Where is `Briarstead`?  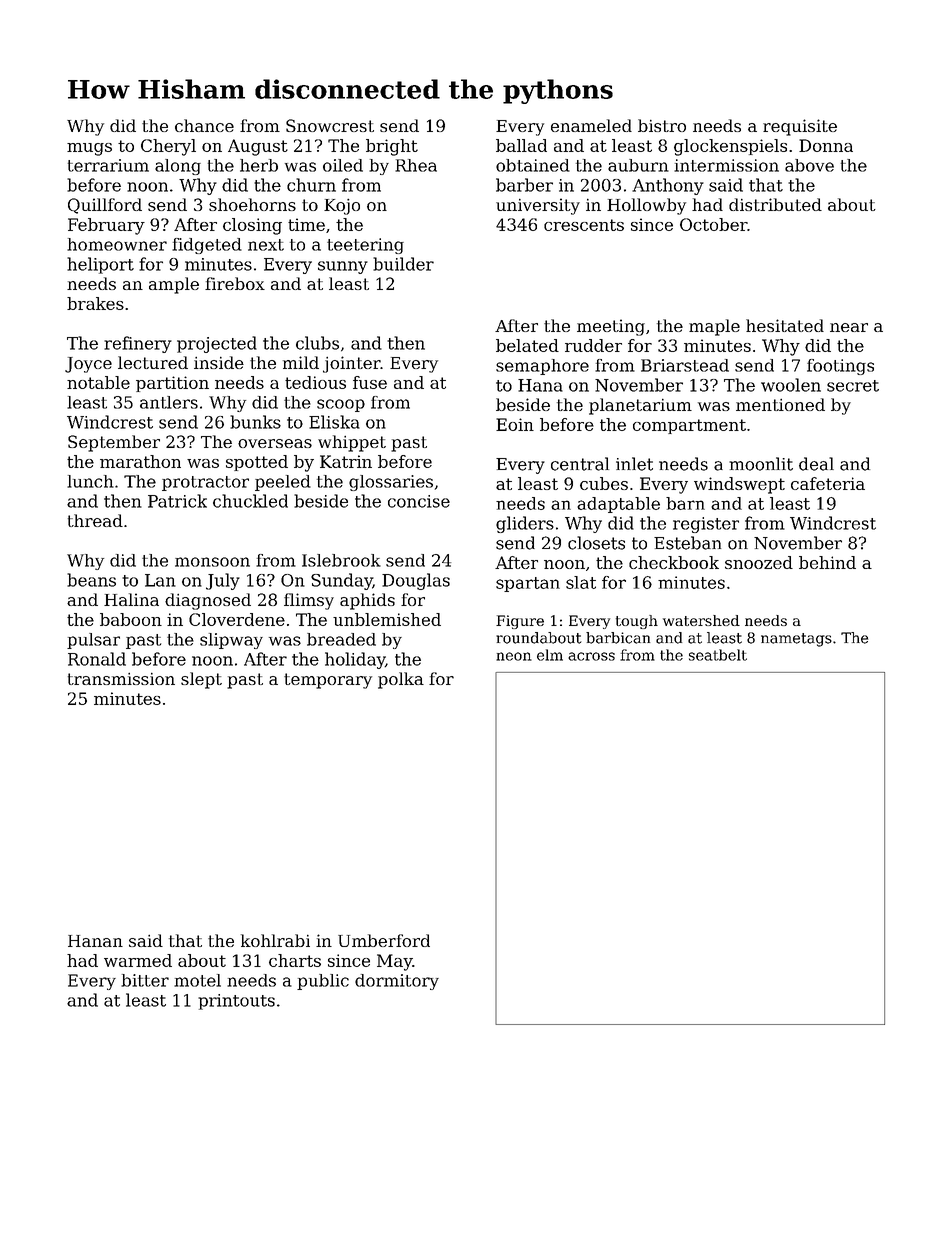 Briarstead is located at coordinates (685, 365).
